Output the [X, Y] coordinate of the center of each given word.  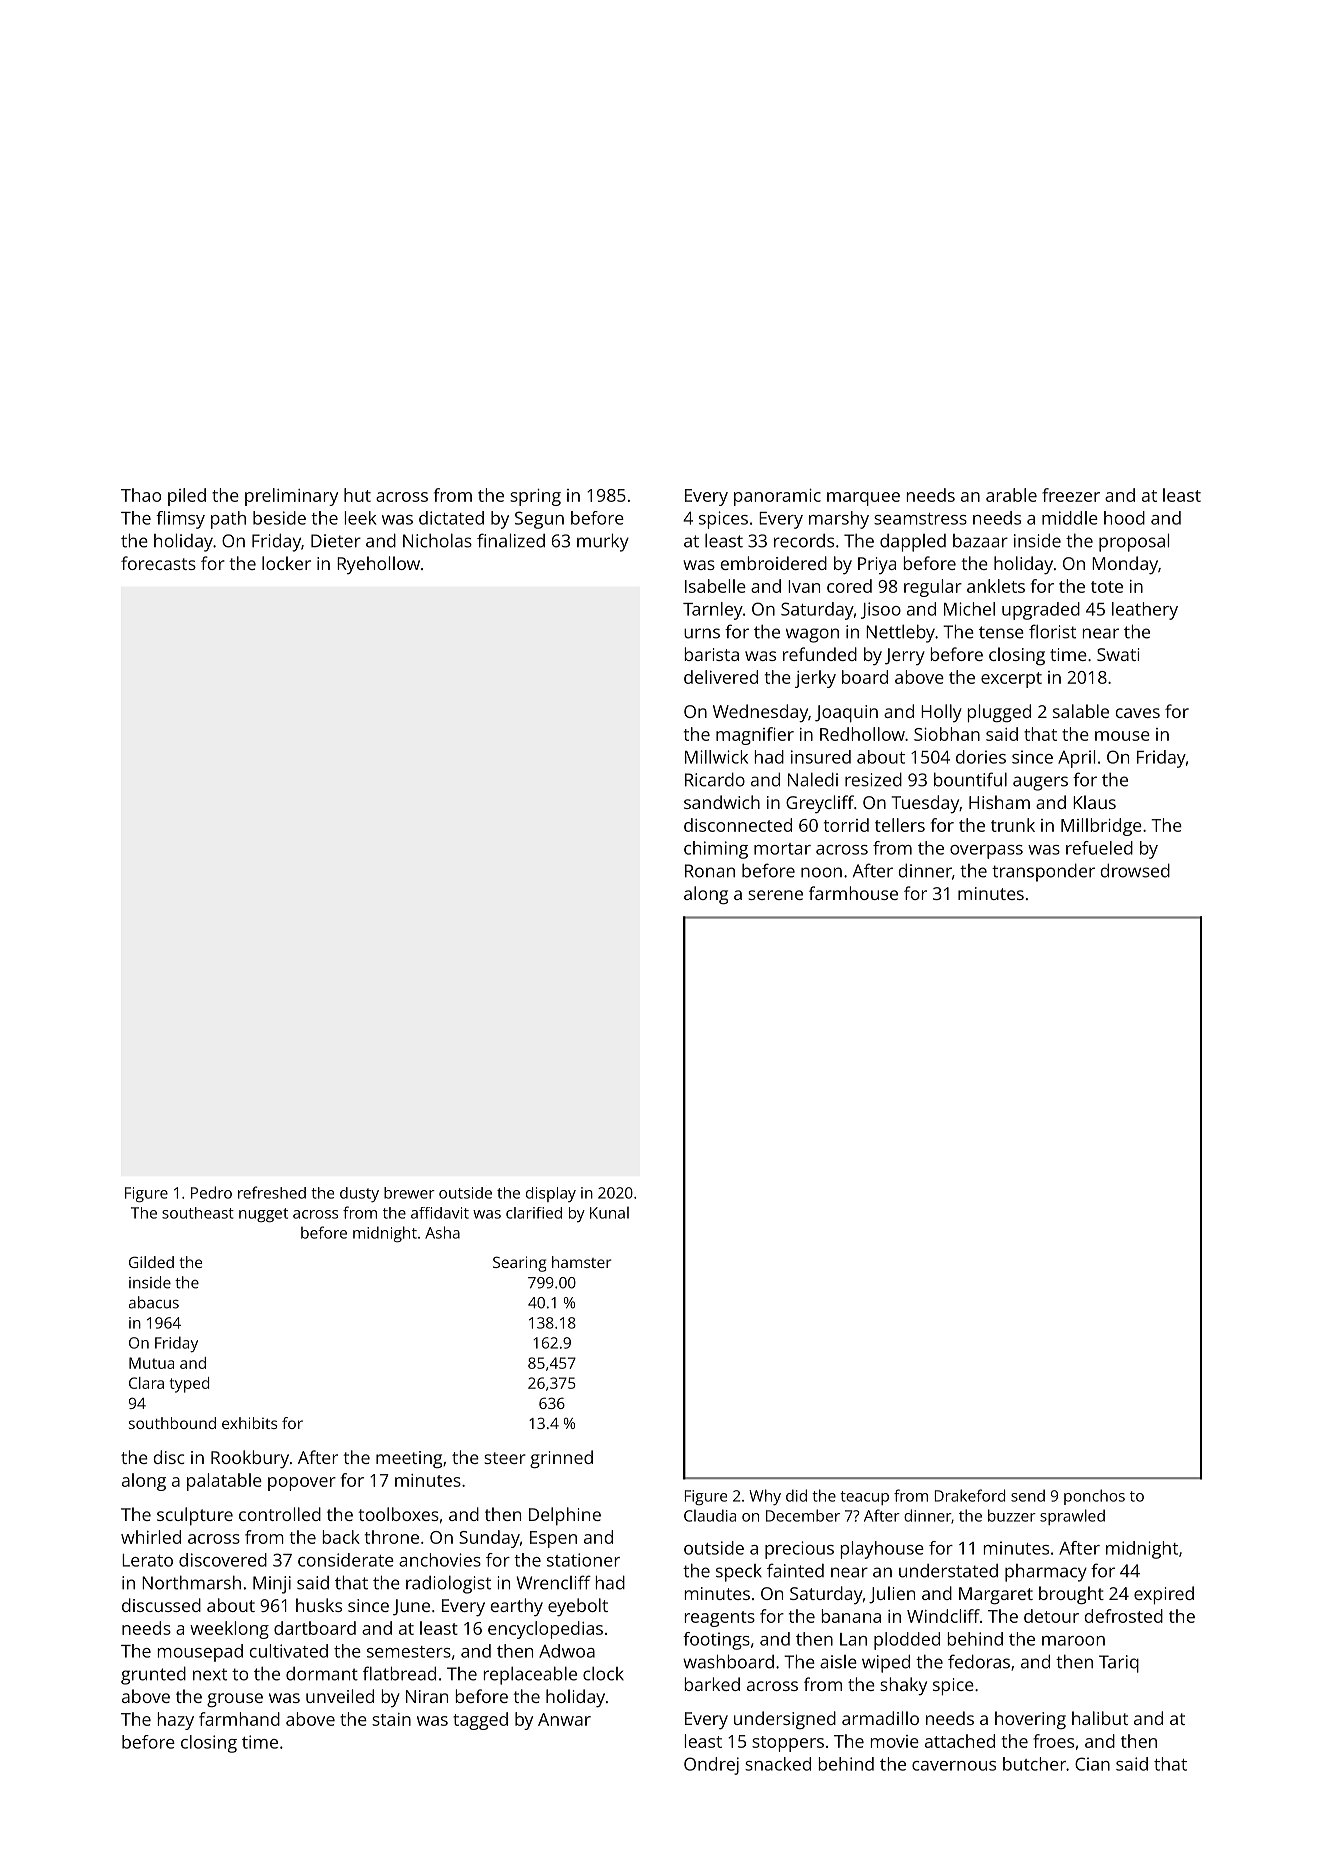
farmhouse [853, 893]
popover [302, 1484]
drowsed [1135, 870]
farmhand [239, 1719]
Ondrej [711, 1766]
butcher [1034, 1764]
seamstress [920, 519]
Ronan [710, 871]
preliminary [291, 497]
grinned [561, 1459]
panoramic [777, 497]
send [1028, 1495]
